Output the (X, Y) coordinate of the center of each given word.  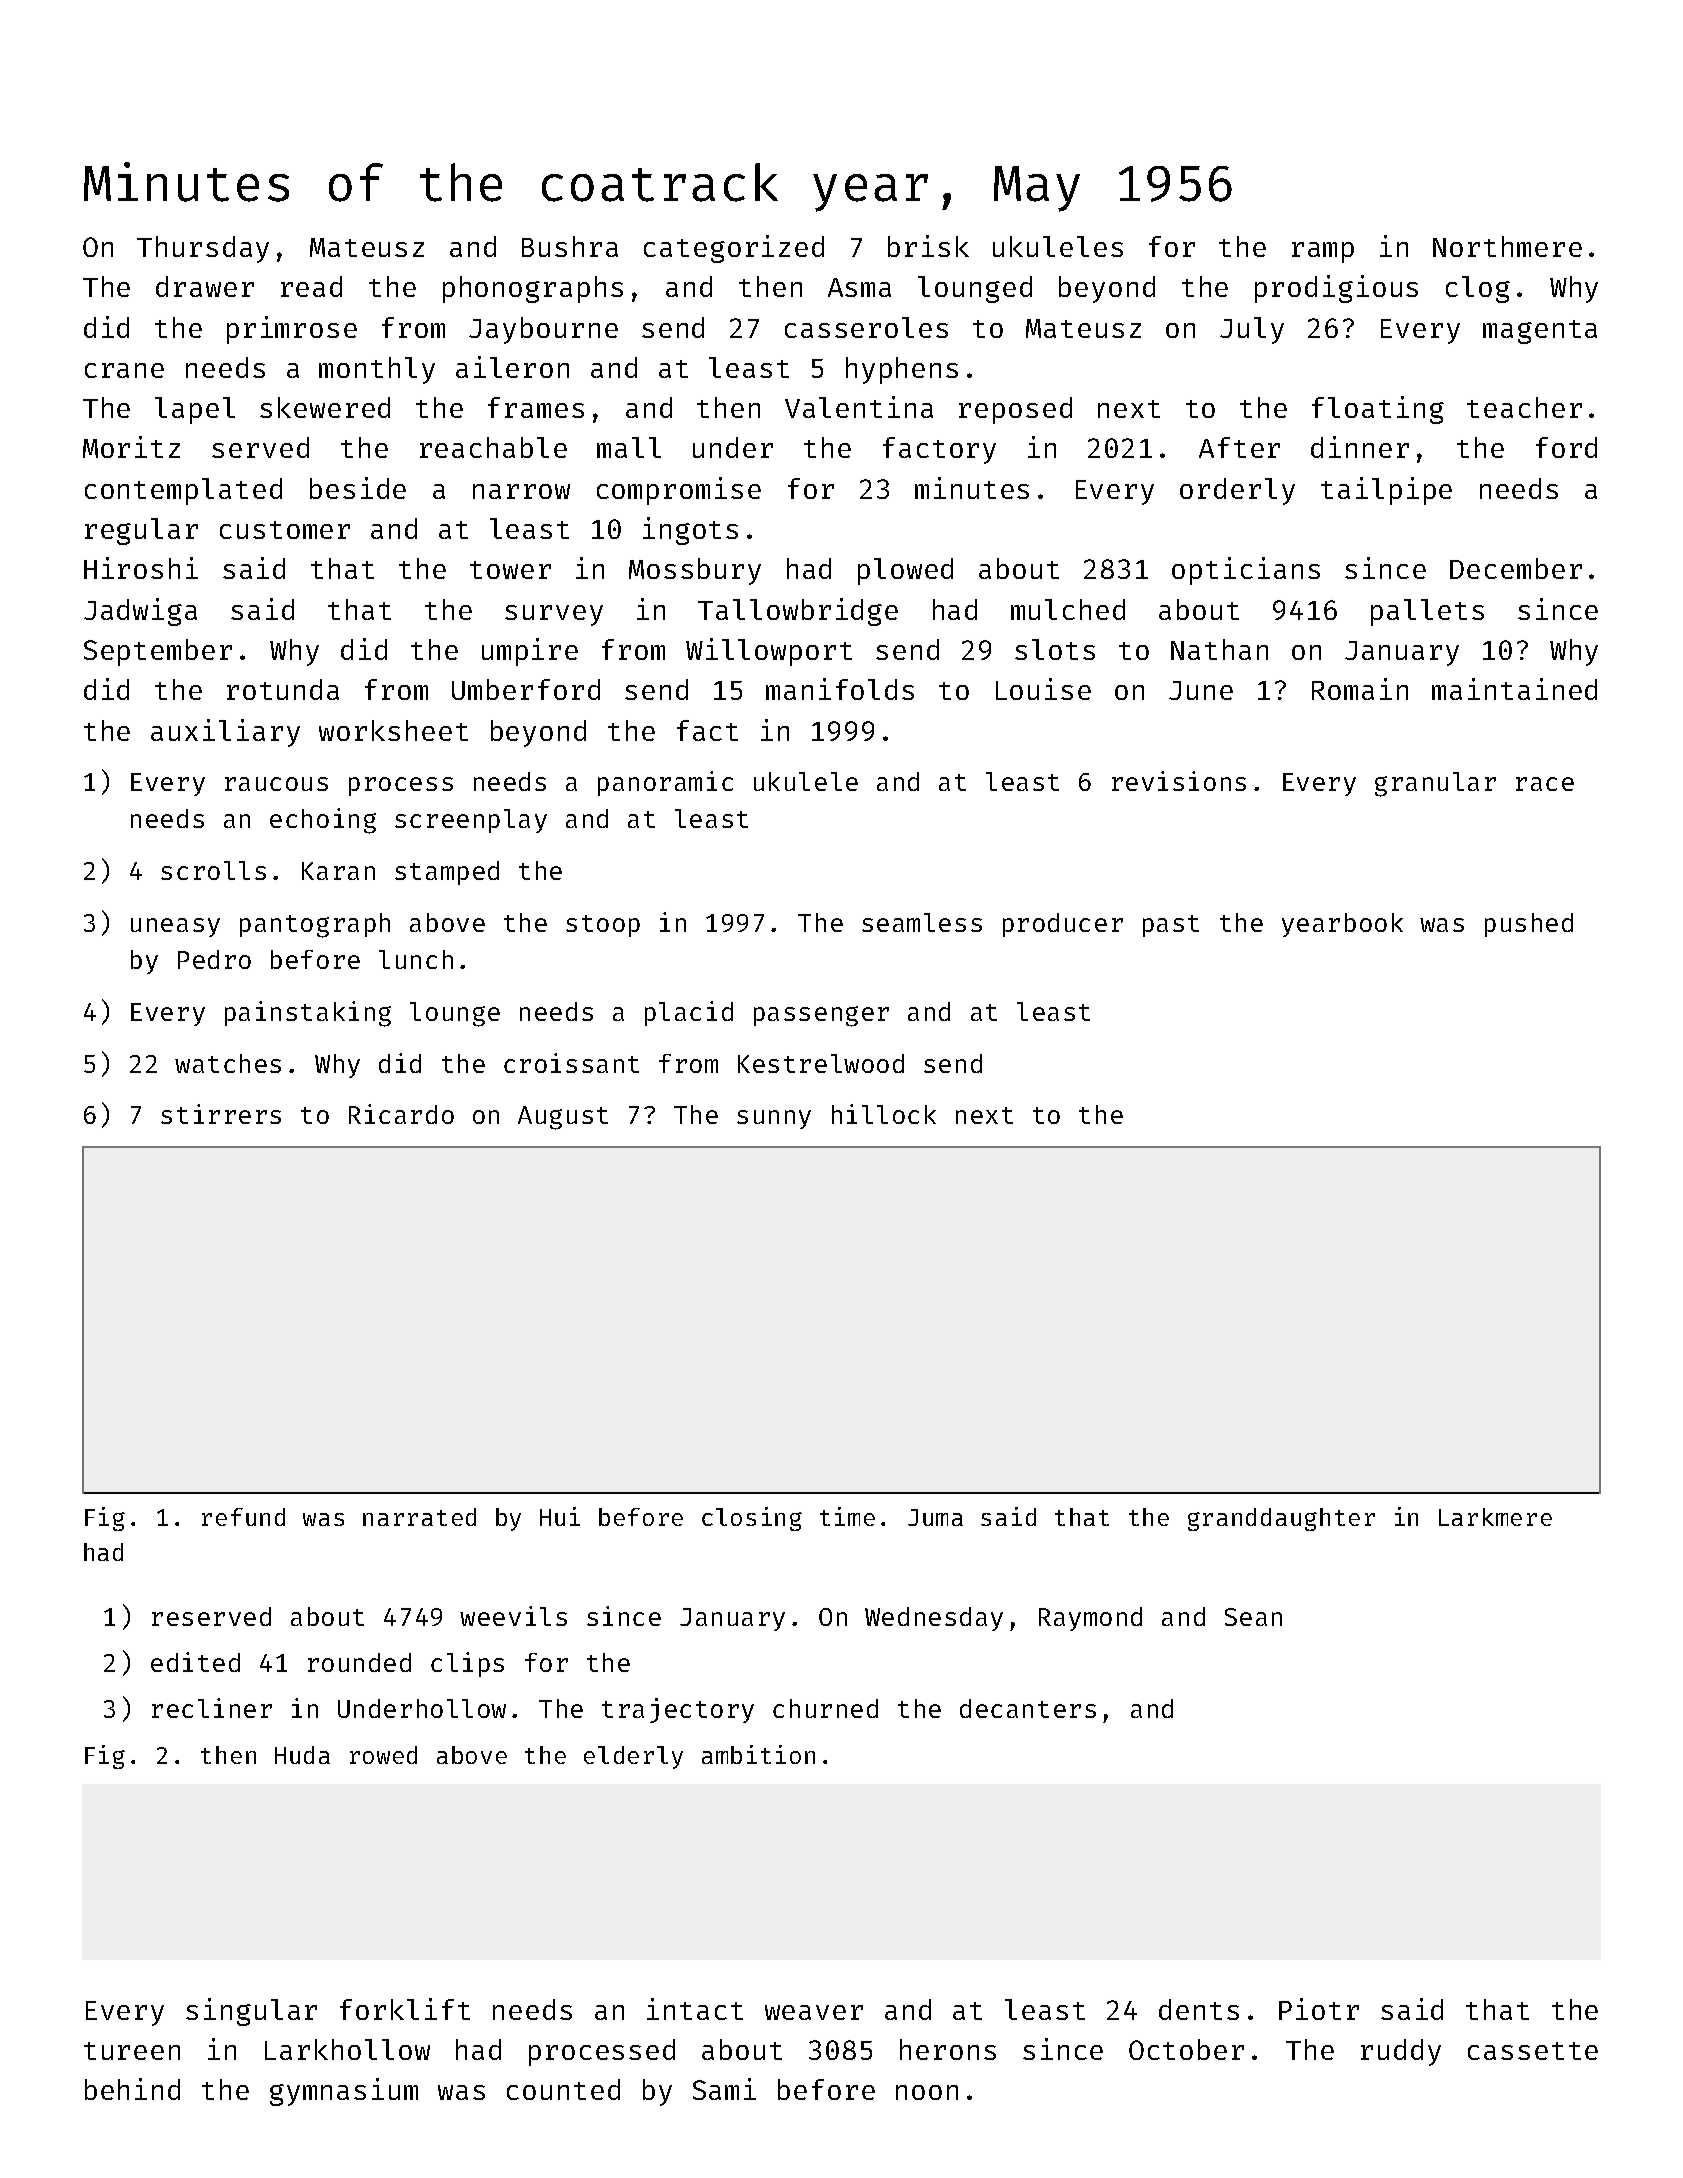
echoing (323, 821)
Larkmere (1495, 1517)
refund (243, 1517)
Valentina (859, 407)
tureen (132, 2051)
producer (1063, 925)
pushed (1529, 925)
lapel (195, 410)
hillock (884, 1114)
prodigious (1336, 289)
